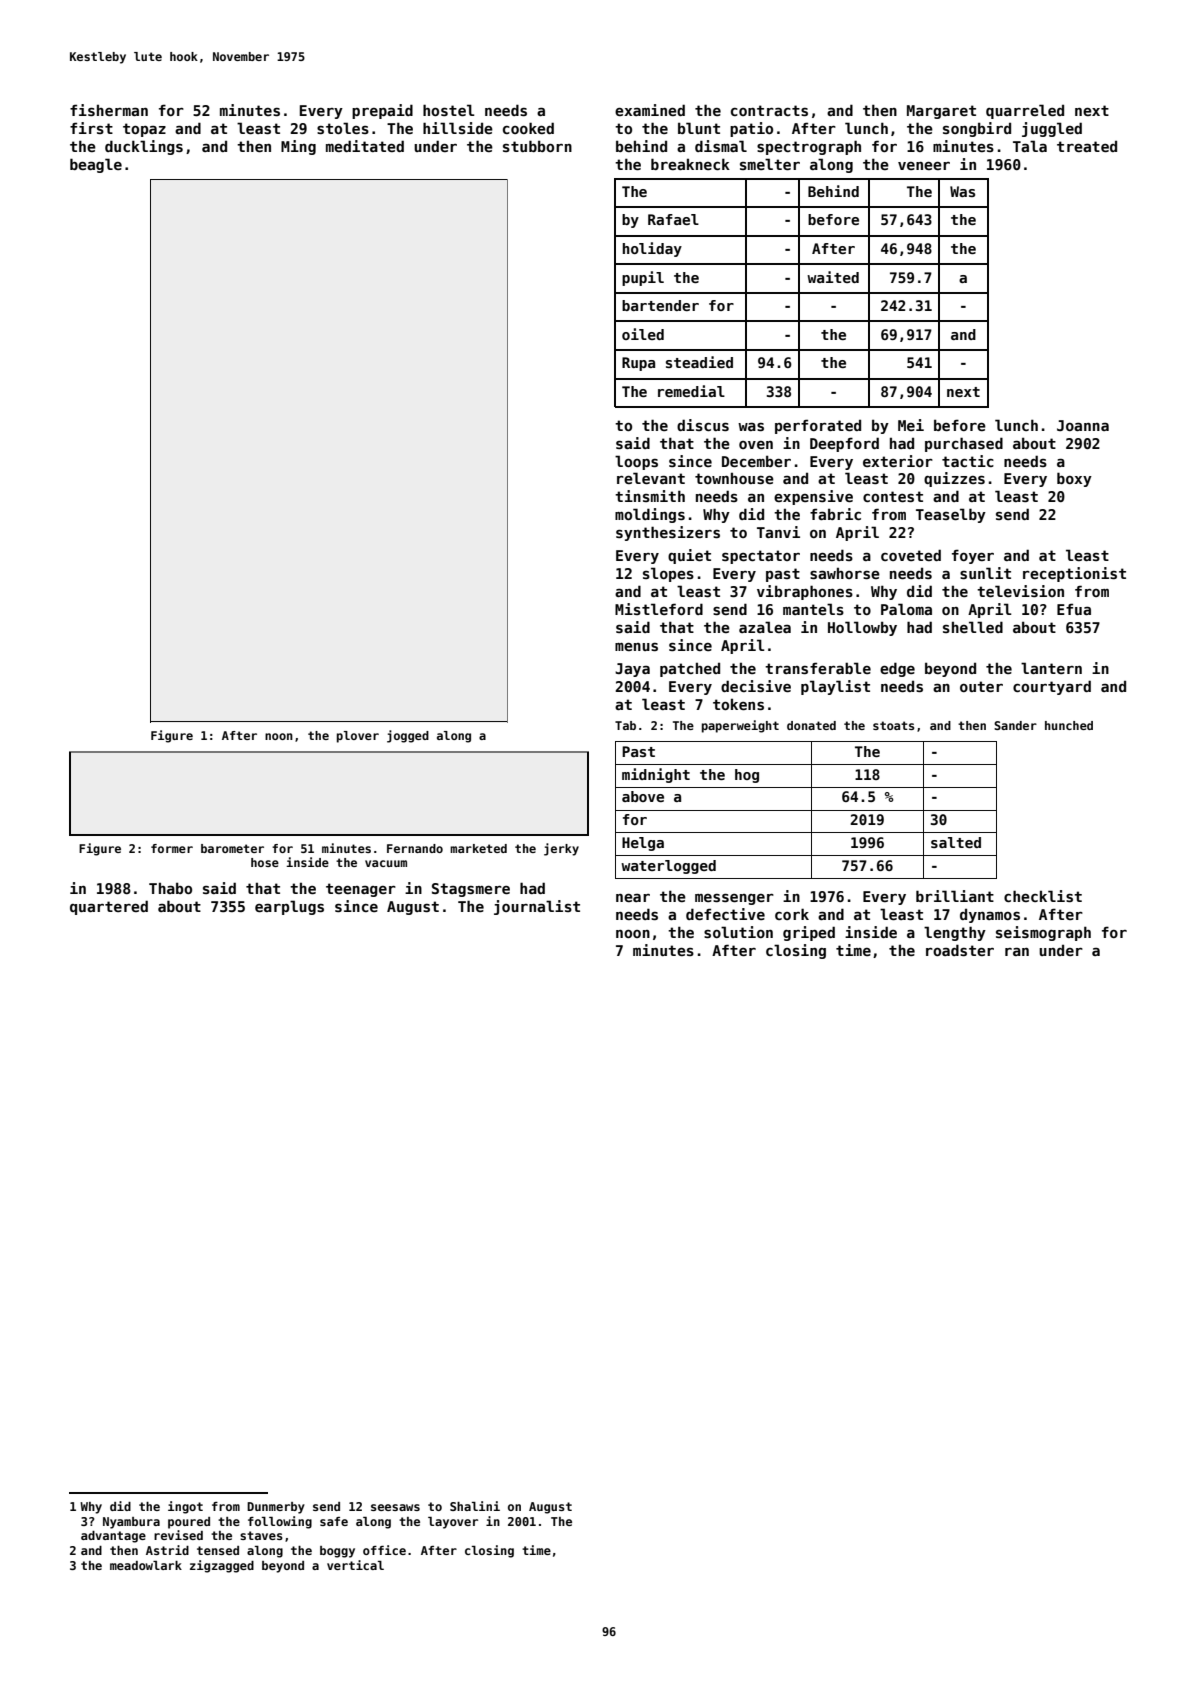 This document has width=1204, height=1703. What do you see at coordinates (960, 950) in the document?
I see `roadster` at bounding box center [960, 950].
